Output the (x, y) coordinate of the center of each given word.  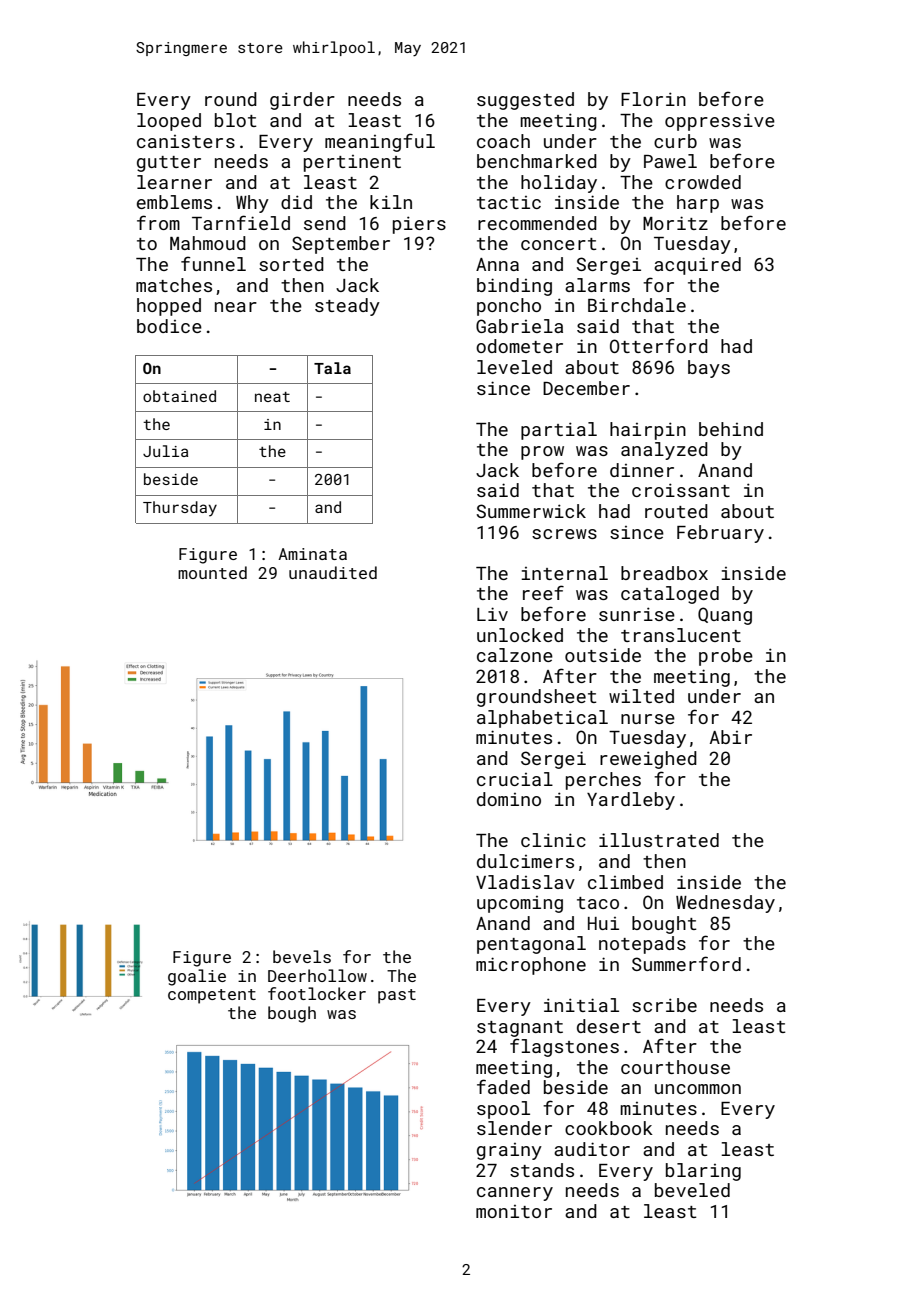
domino (509, 799)
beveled (692, 1190)
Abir (731, 737)
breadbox (664, 573)
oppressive (720, 122)
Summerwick (531, 511)
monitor (514, 1211)
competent (212, 996)
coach (503, 141)
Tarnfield (241, 222)
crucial (515, 779)
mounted (212, 572)
